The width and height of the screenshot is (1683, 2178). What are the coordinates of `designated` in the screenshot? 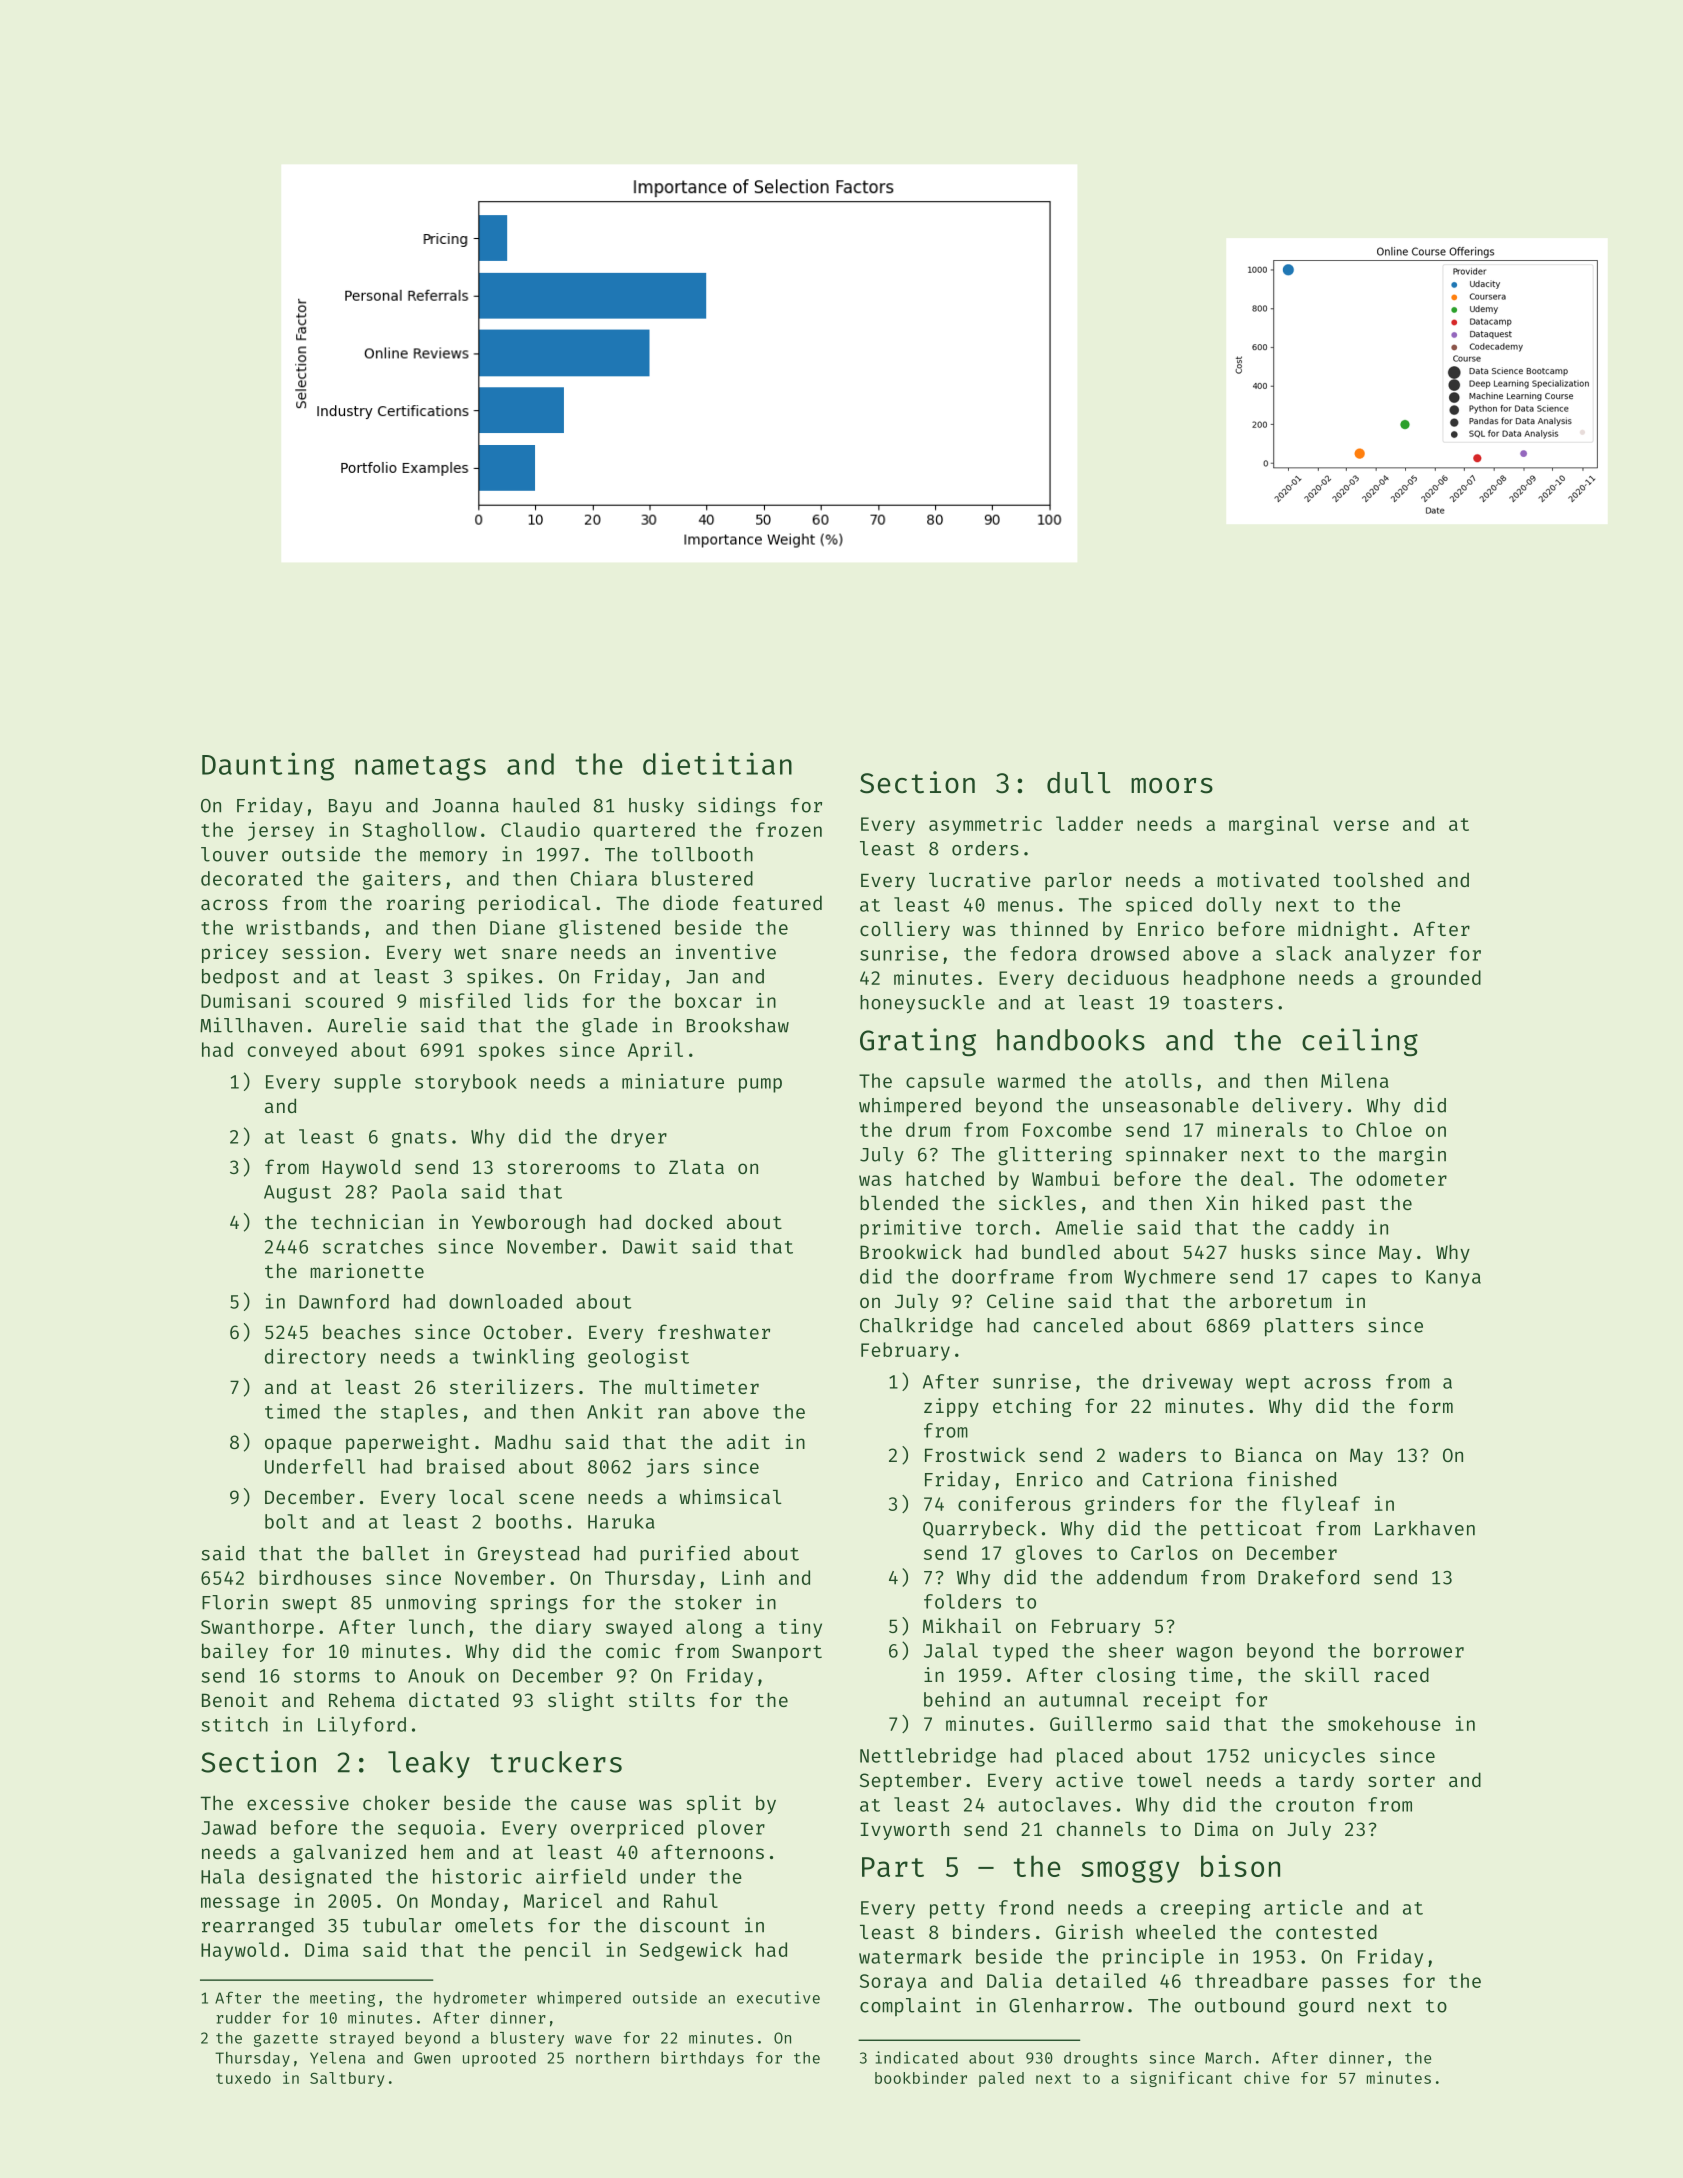 It's located at (315, 1878).
